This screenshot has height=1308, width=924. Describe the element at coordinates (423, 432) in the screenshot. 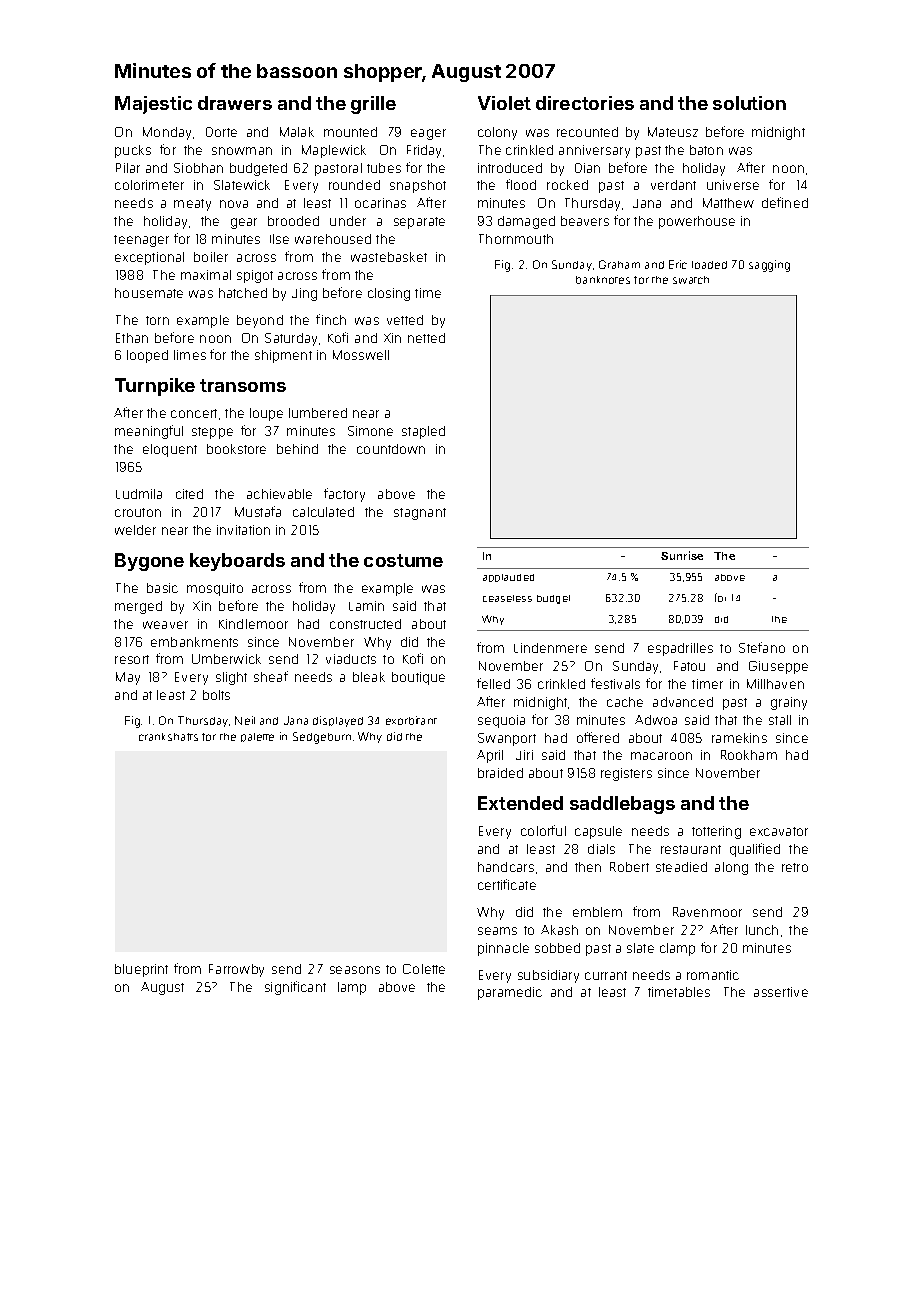

I see `stapled` at that location.
